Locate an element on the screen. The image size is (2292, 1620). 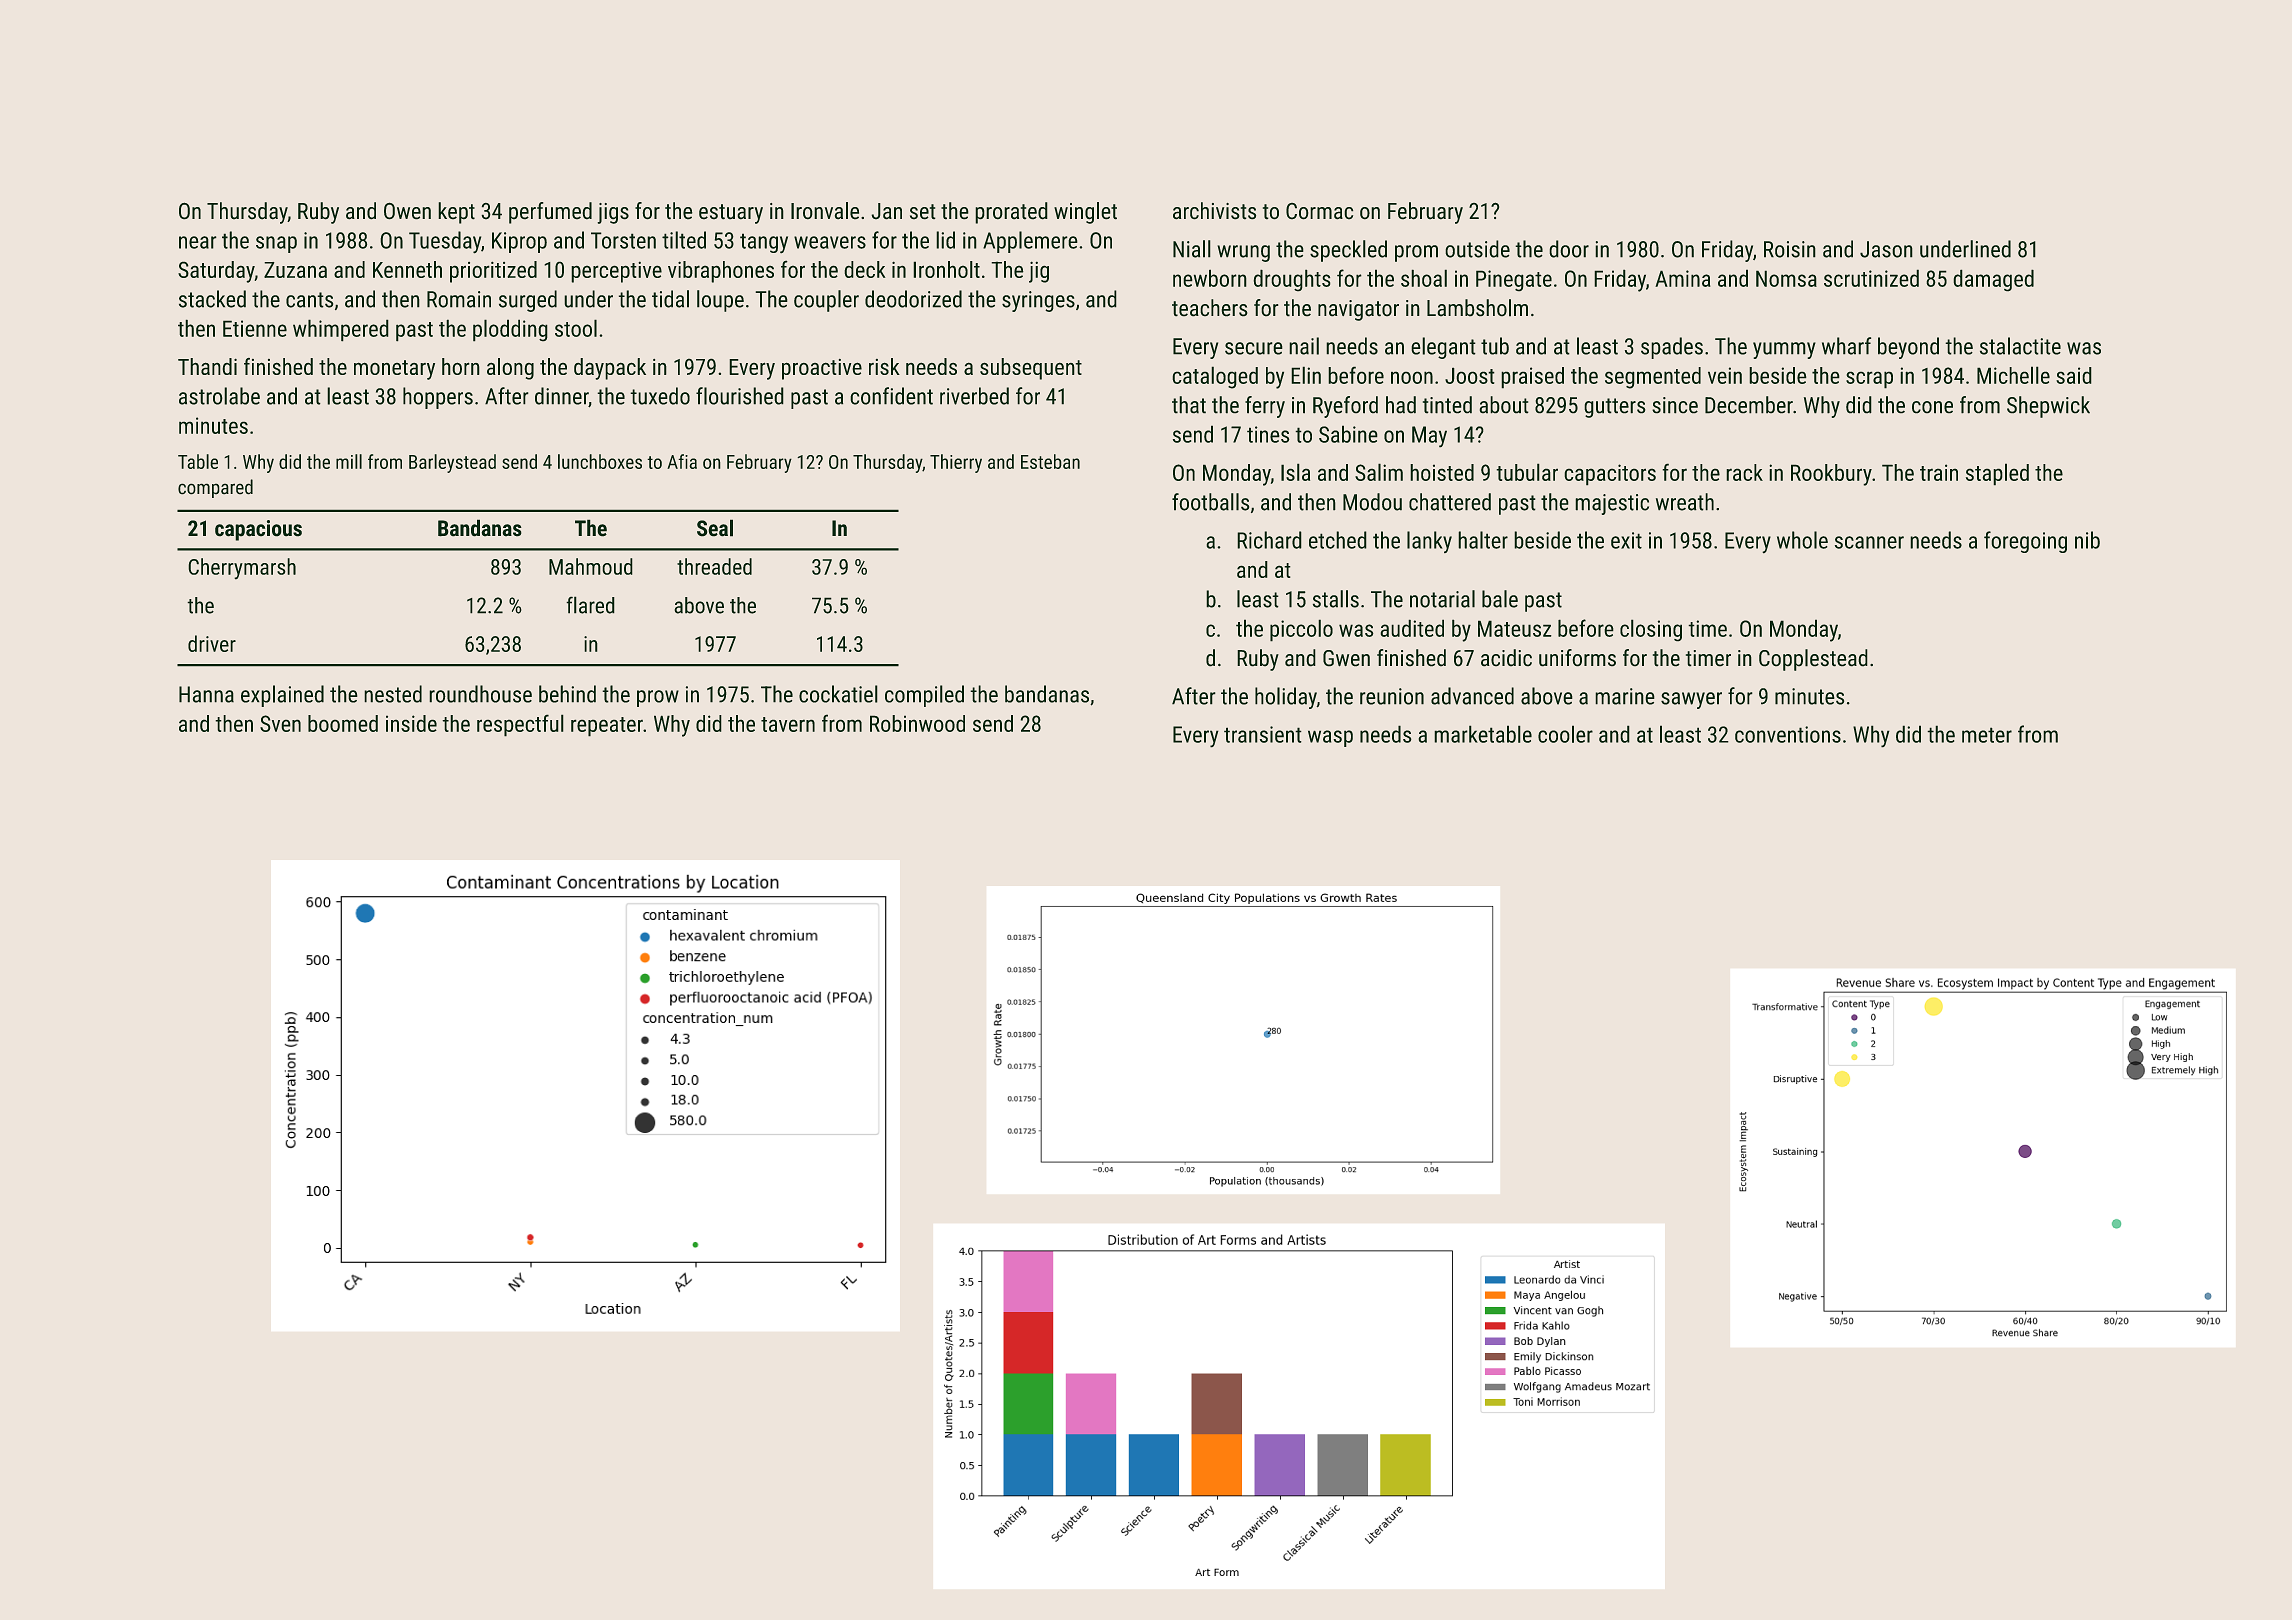
Pinegate is located at coordinates (1514, 281).
